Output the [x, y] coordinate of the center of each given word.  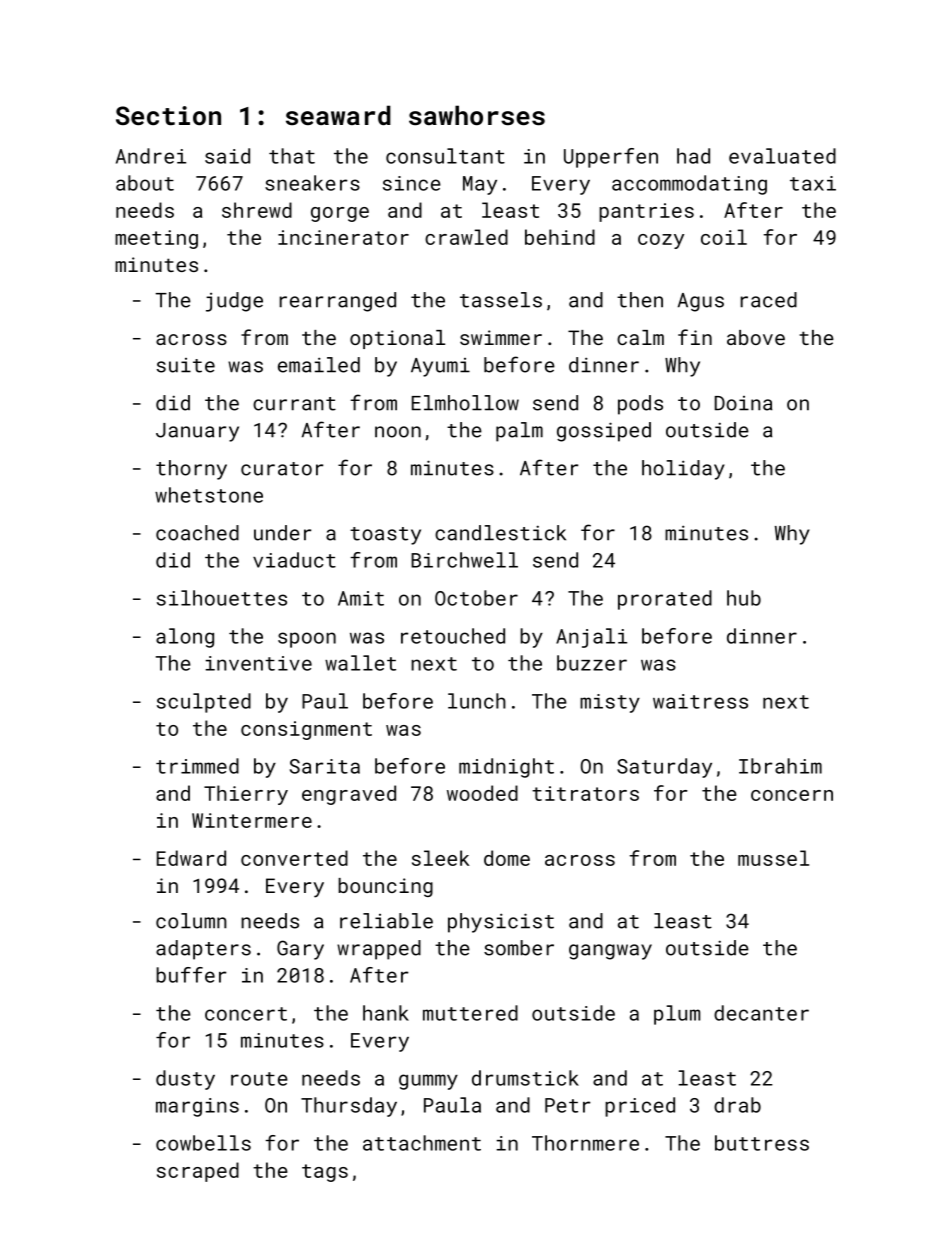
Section [168, 116]
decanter [761, 1013]
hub [744, 598]
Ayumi [440, 367]
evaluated [782, 156]
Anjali [591, 638]
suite [186, 365]
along [185, 638]
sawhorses [477, 115]
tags [325, 1173]
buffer [191, 975]
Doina [743, 403]
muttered [470, 1013]
